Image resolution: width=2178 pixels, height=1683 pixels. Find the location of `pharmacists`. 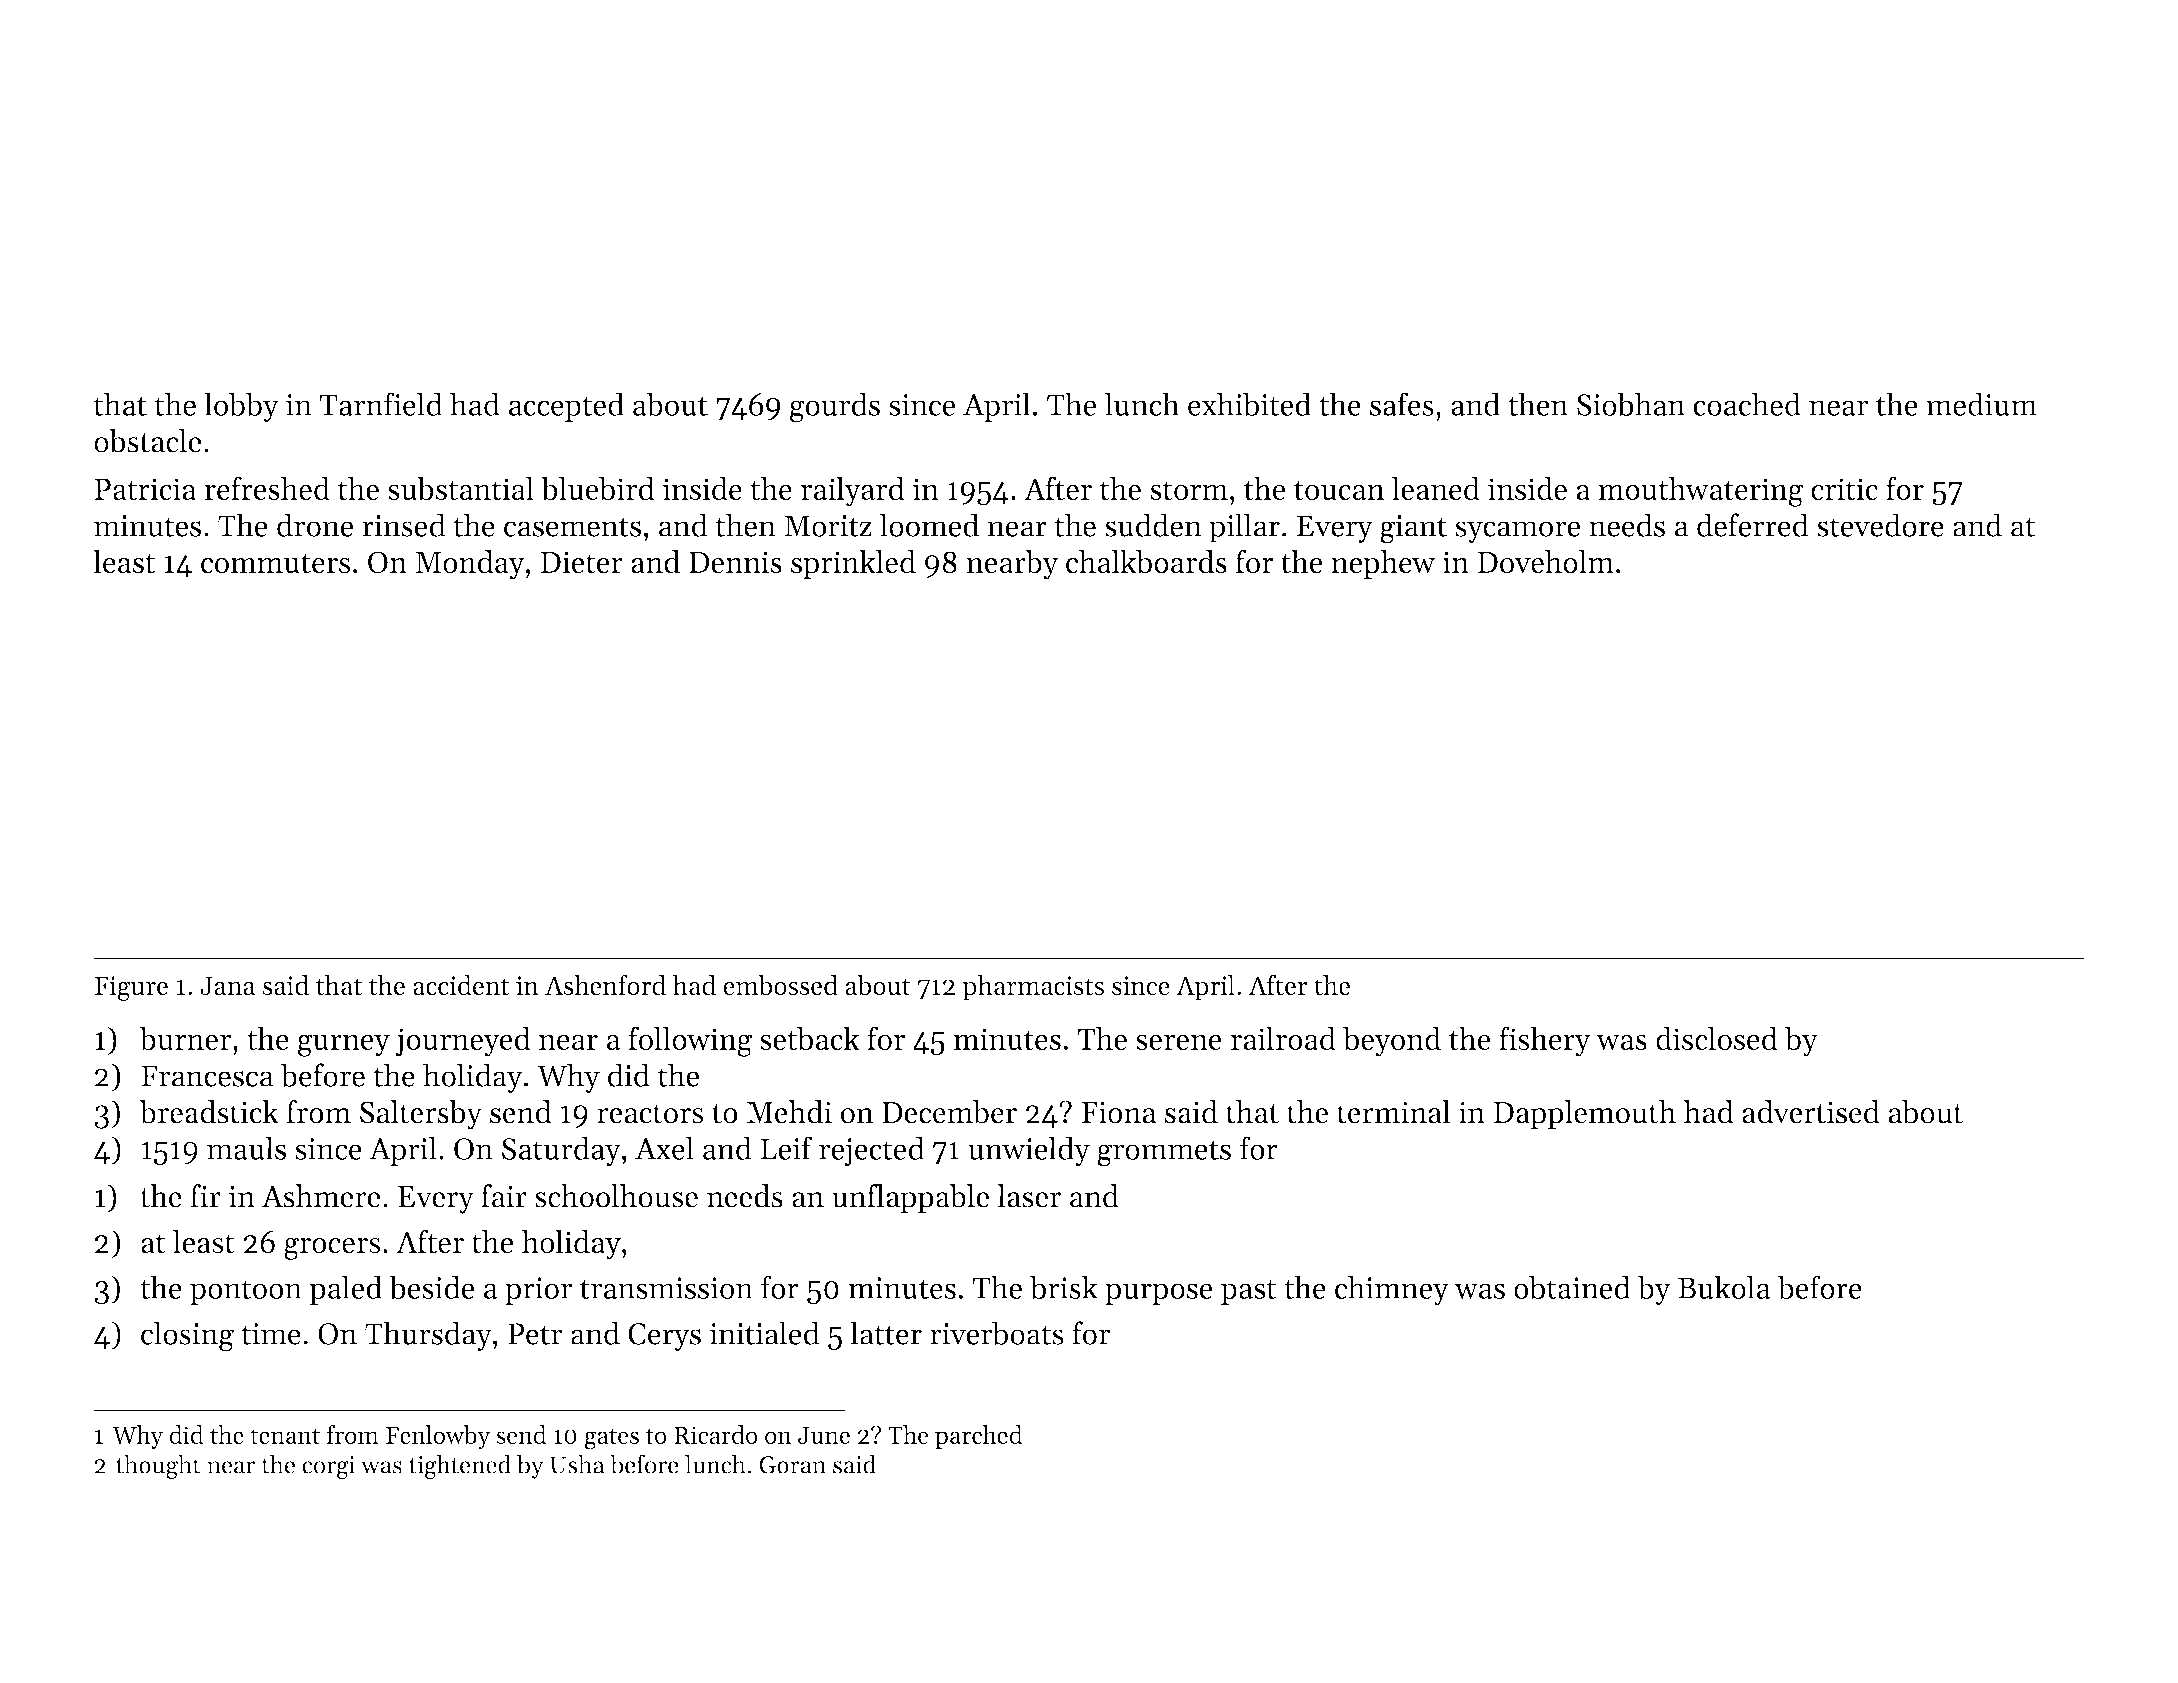

pharmacists is located at coordinates (1033, 988).
